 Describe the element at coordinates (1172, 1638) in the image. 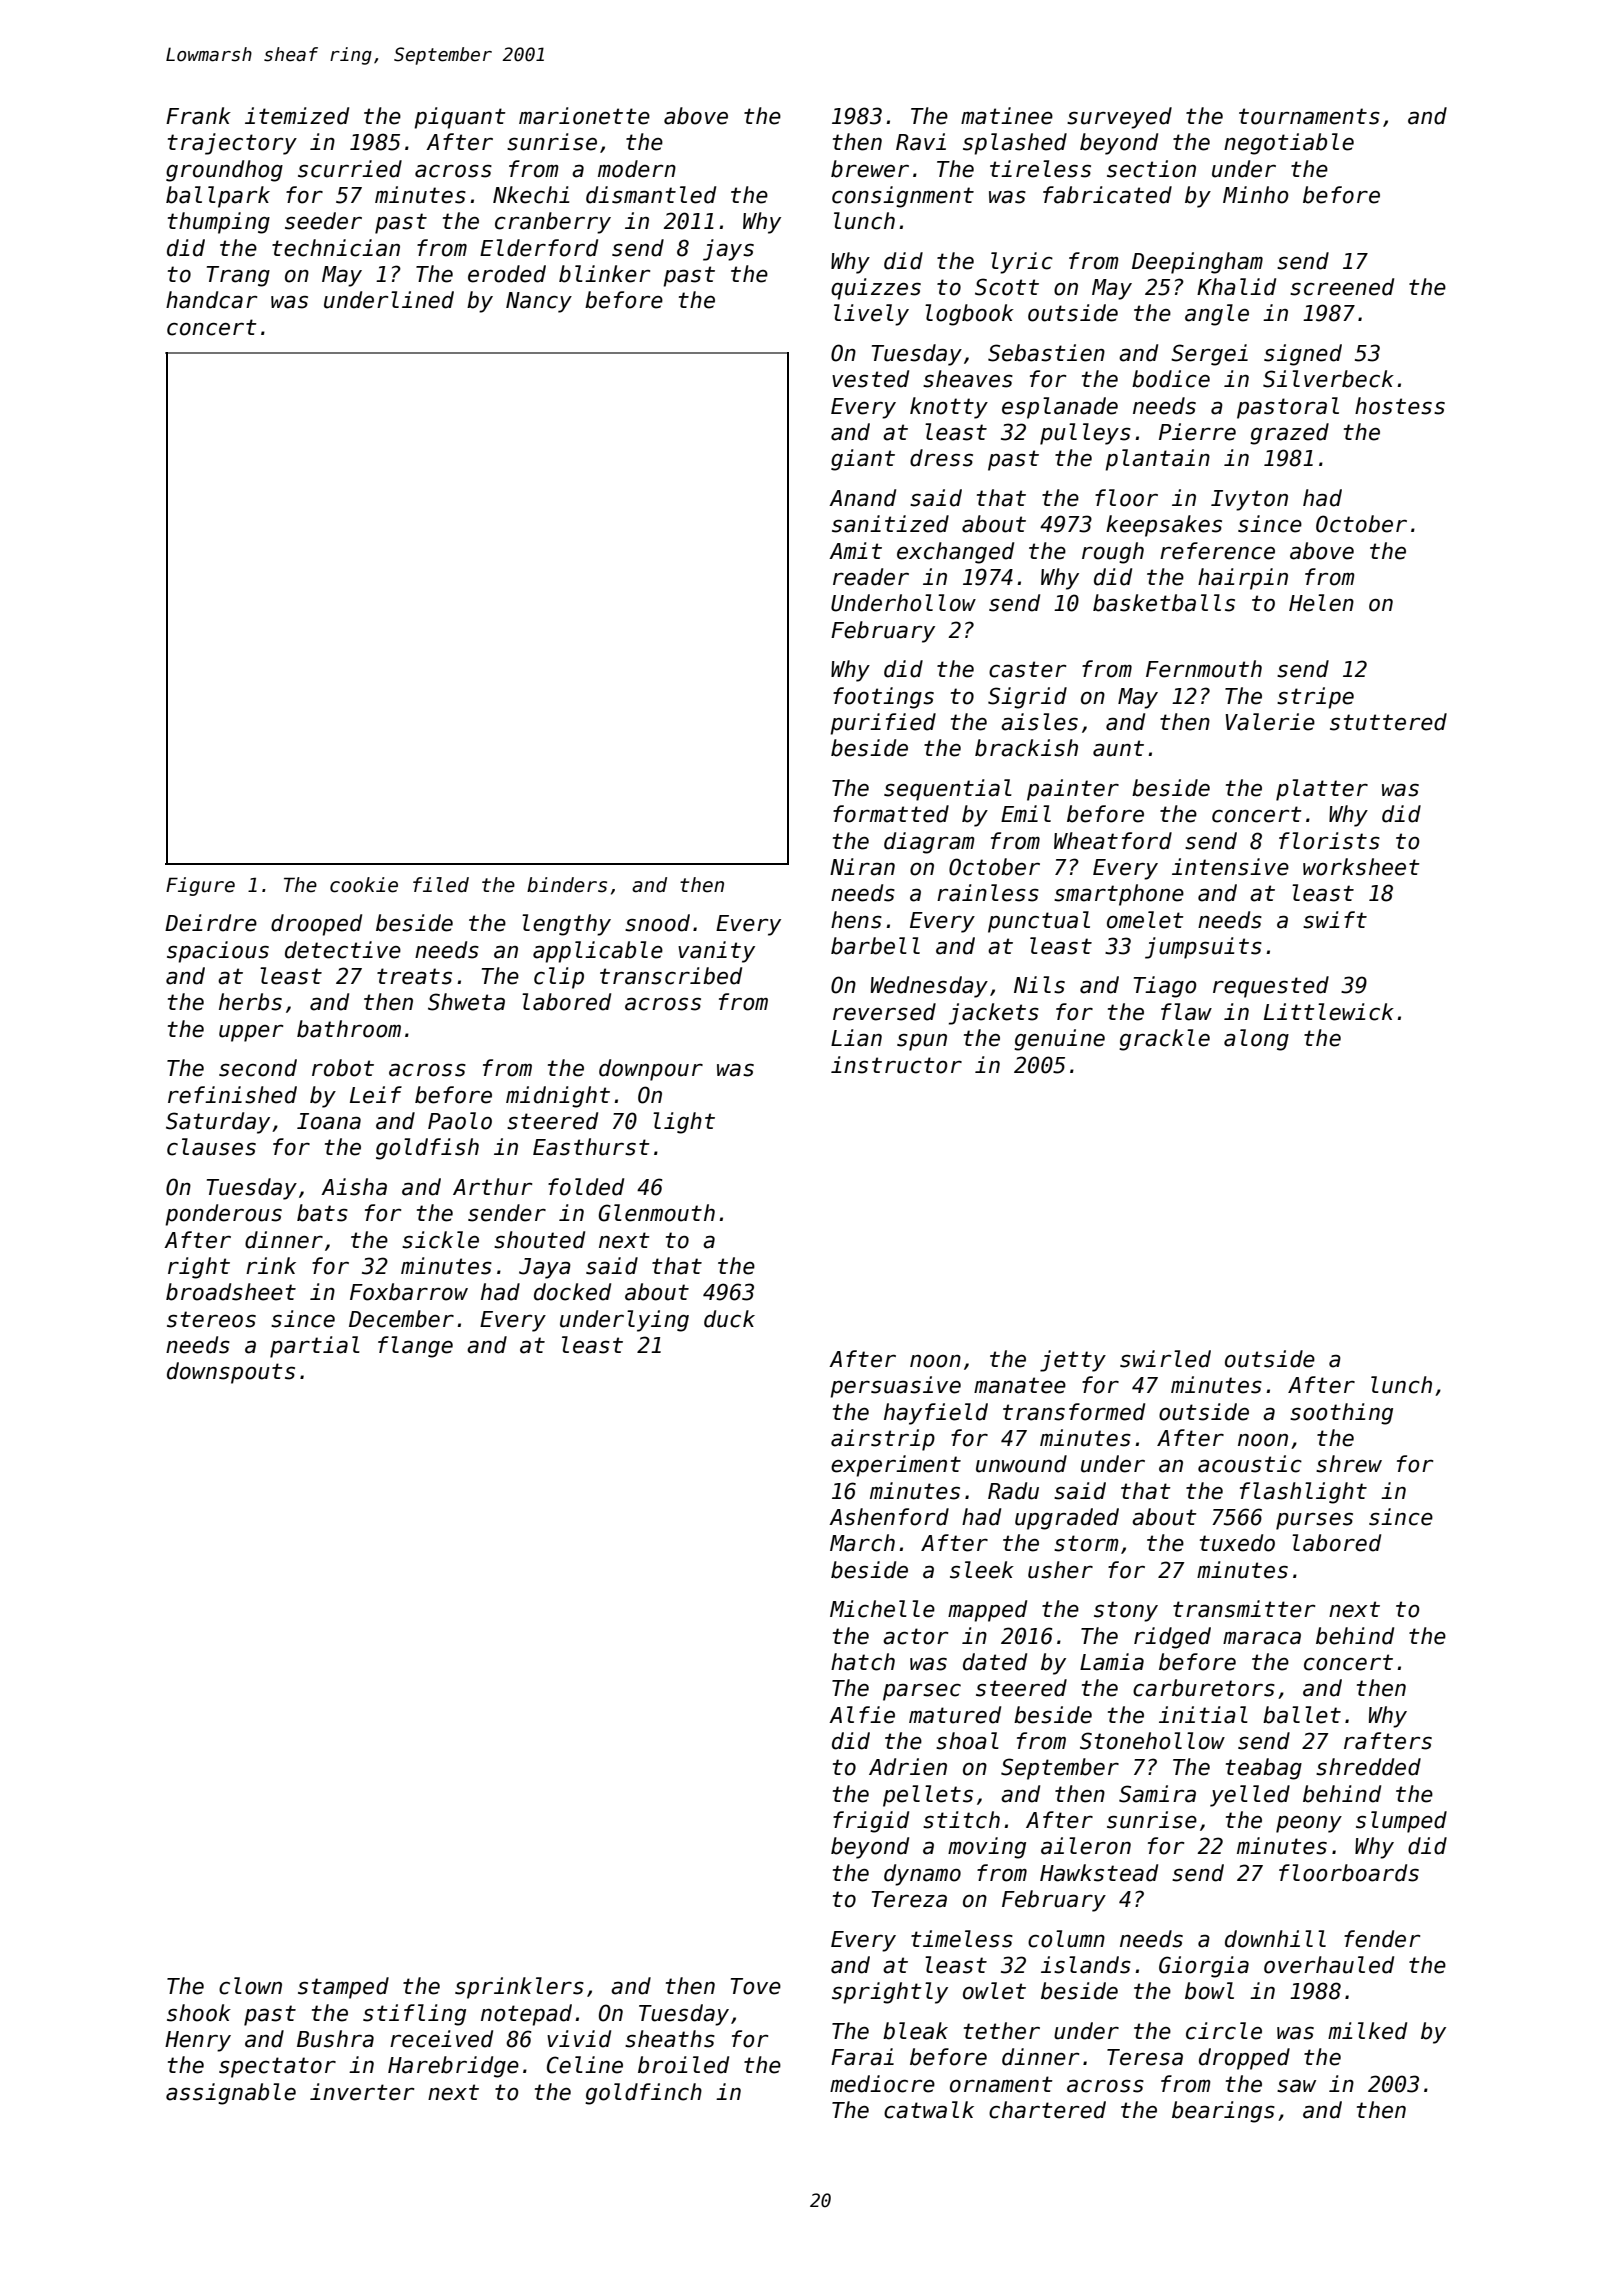

I see `ridged` at that location.
